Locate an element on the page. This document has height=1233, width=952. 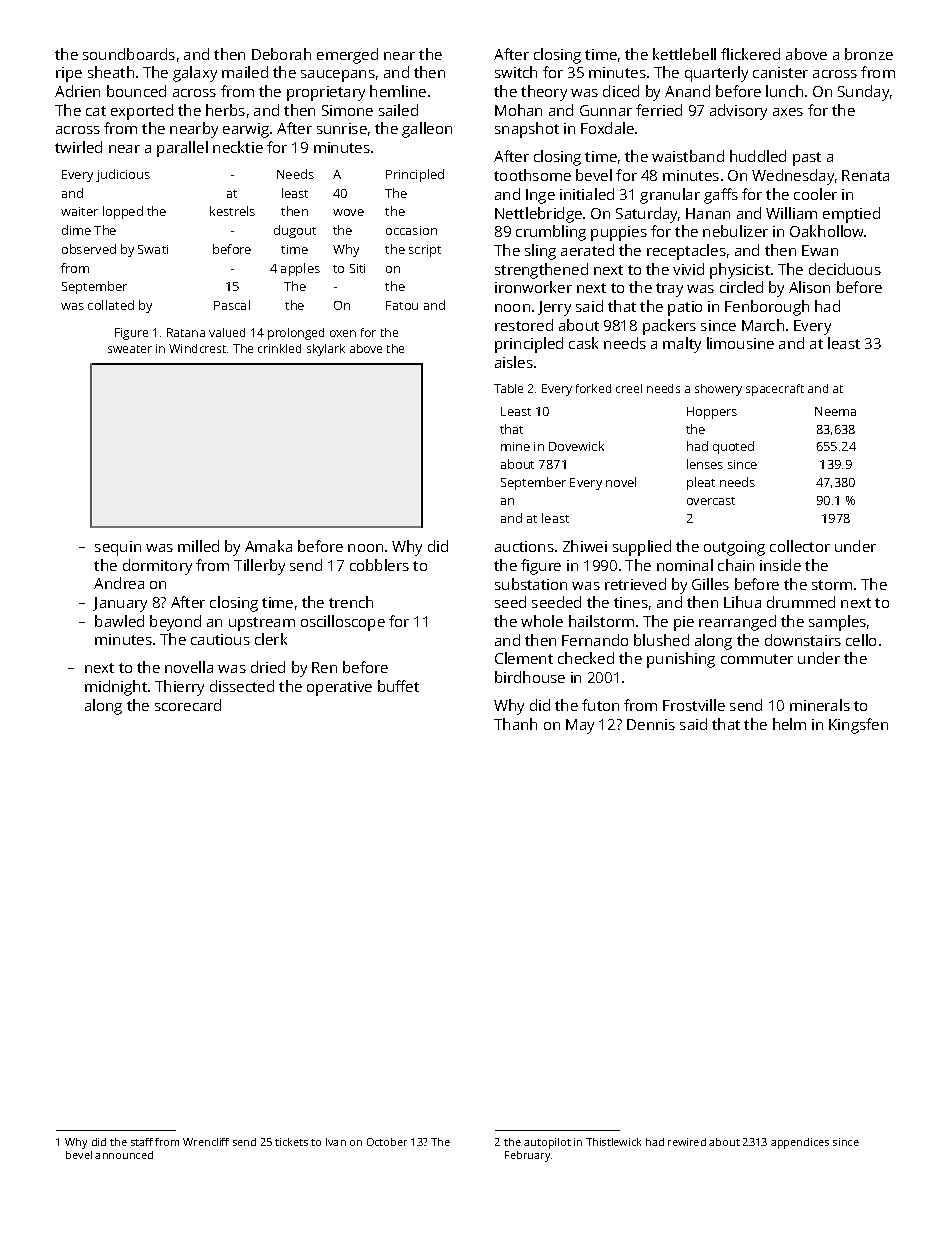
staff is located at coordinates (142, 1142).
